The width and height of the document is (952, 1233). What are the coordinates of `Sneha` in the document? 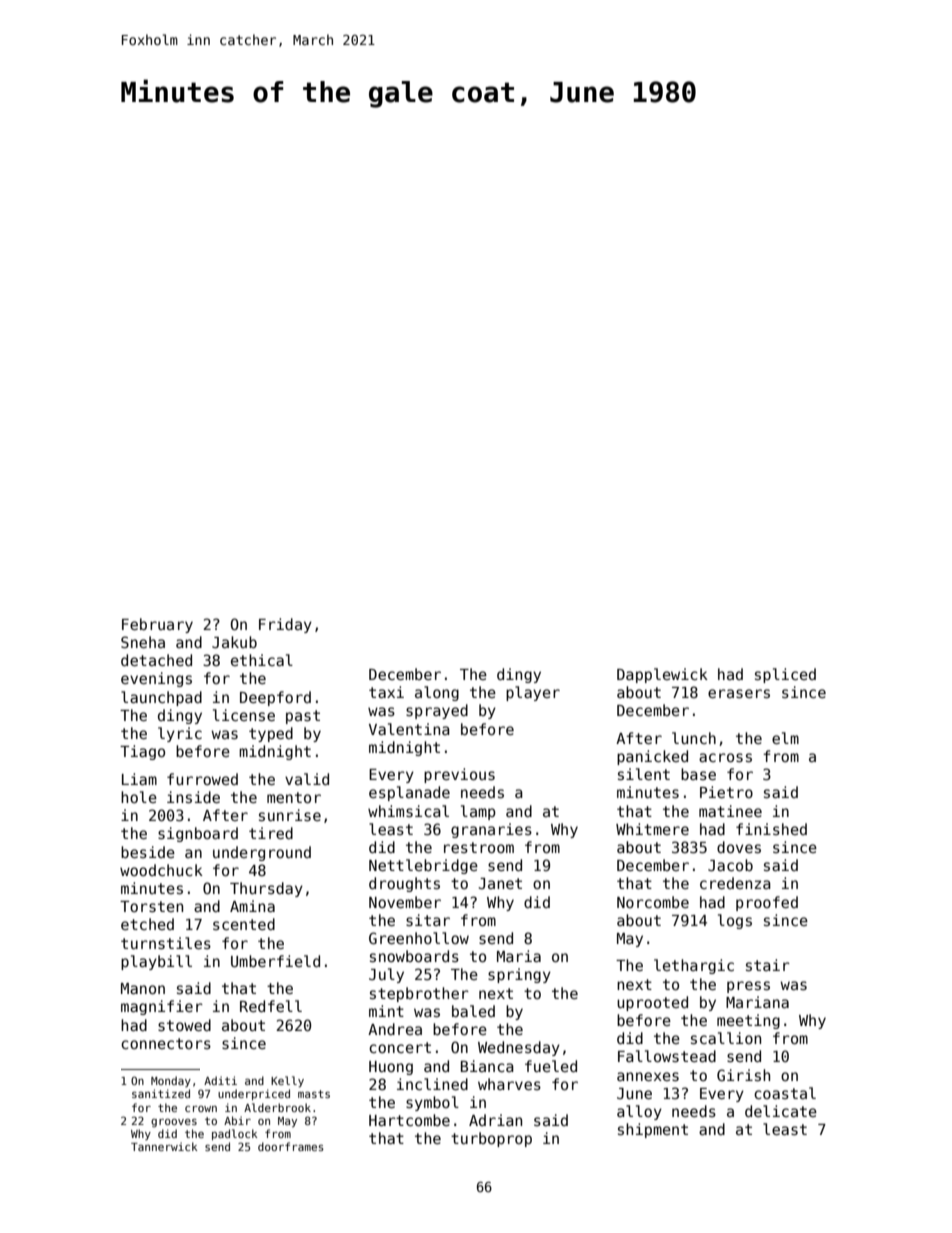 It's located at (143, 642).
